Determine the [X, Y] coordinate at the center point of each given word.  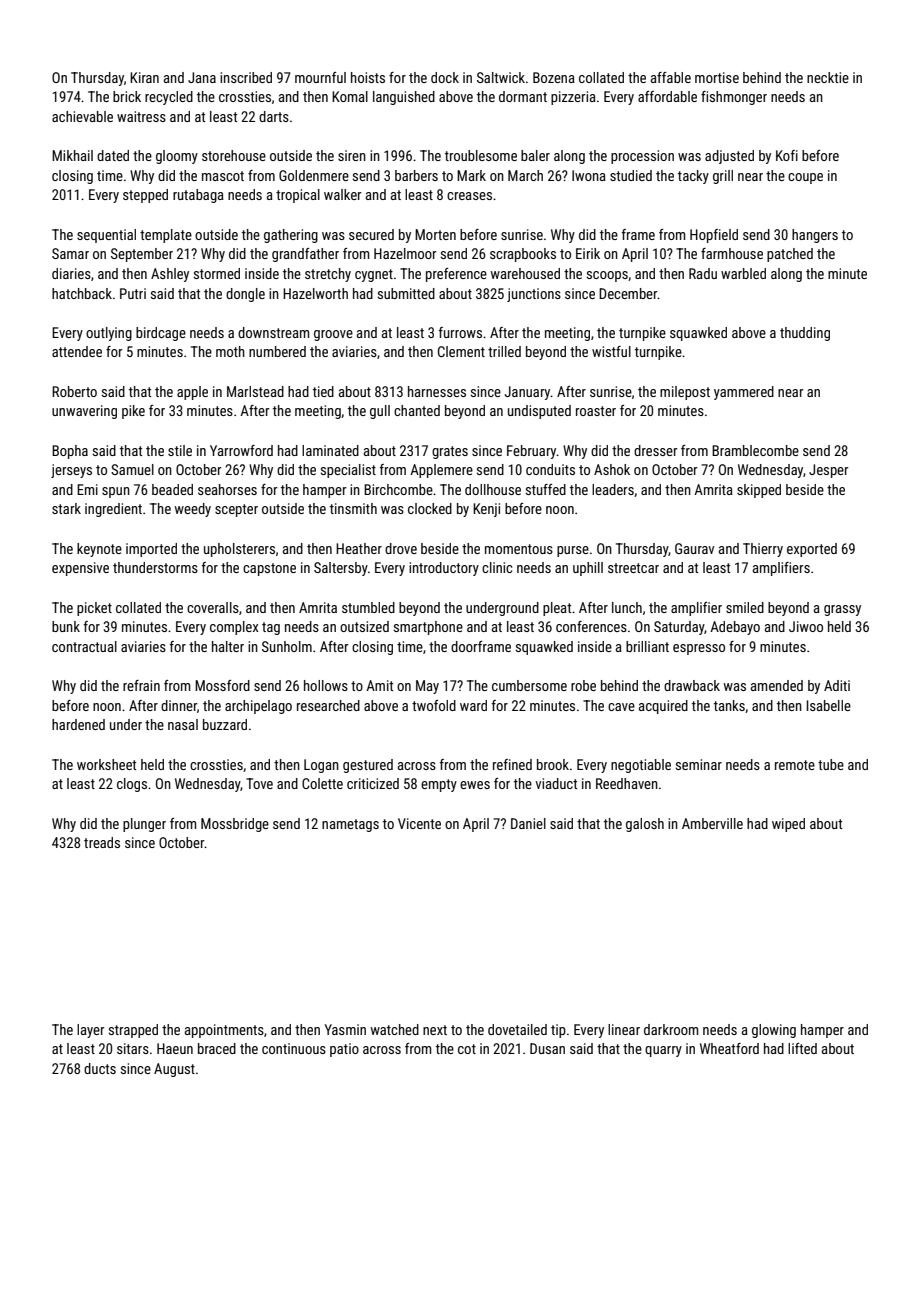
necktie [828, 77]
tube [831, 764]
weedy [193, 510]
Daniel [528, 823]
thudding [805, 334]
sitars [133, 1048]
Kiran [144, 77]
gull [380, 412]
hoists [368, 77]
